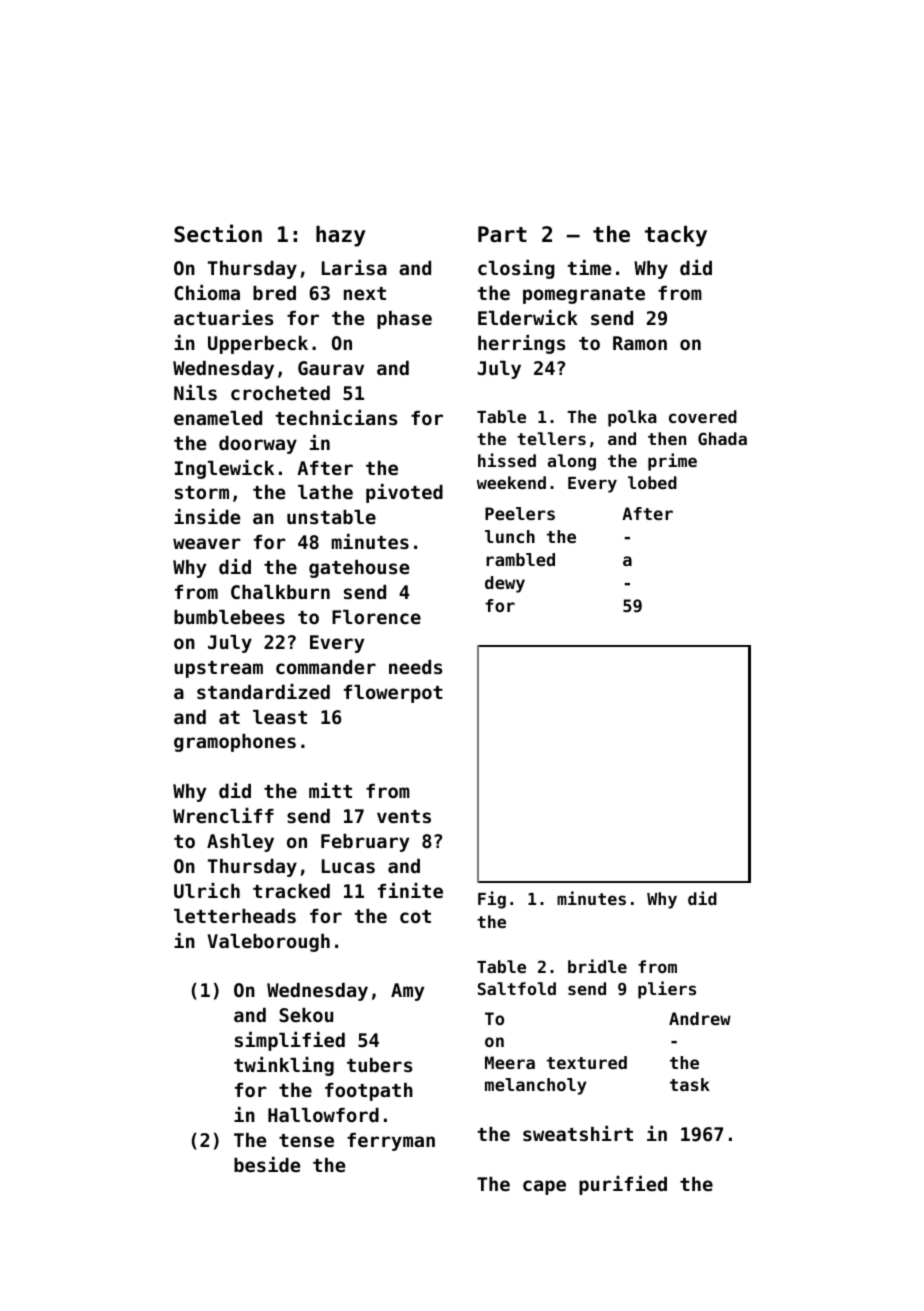 The image size is (924, 1311). What do you see at coordinates (667, 990) in the screenshot?
I see `pliers` at bounding box center [667, 990].
